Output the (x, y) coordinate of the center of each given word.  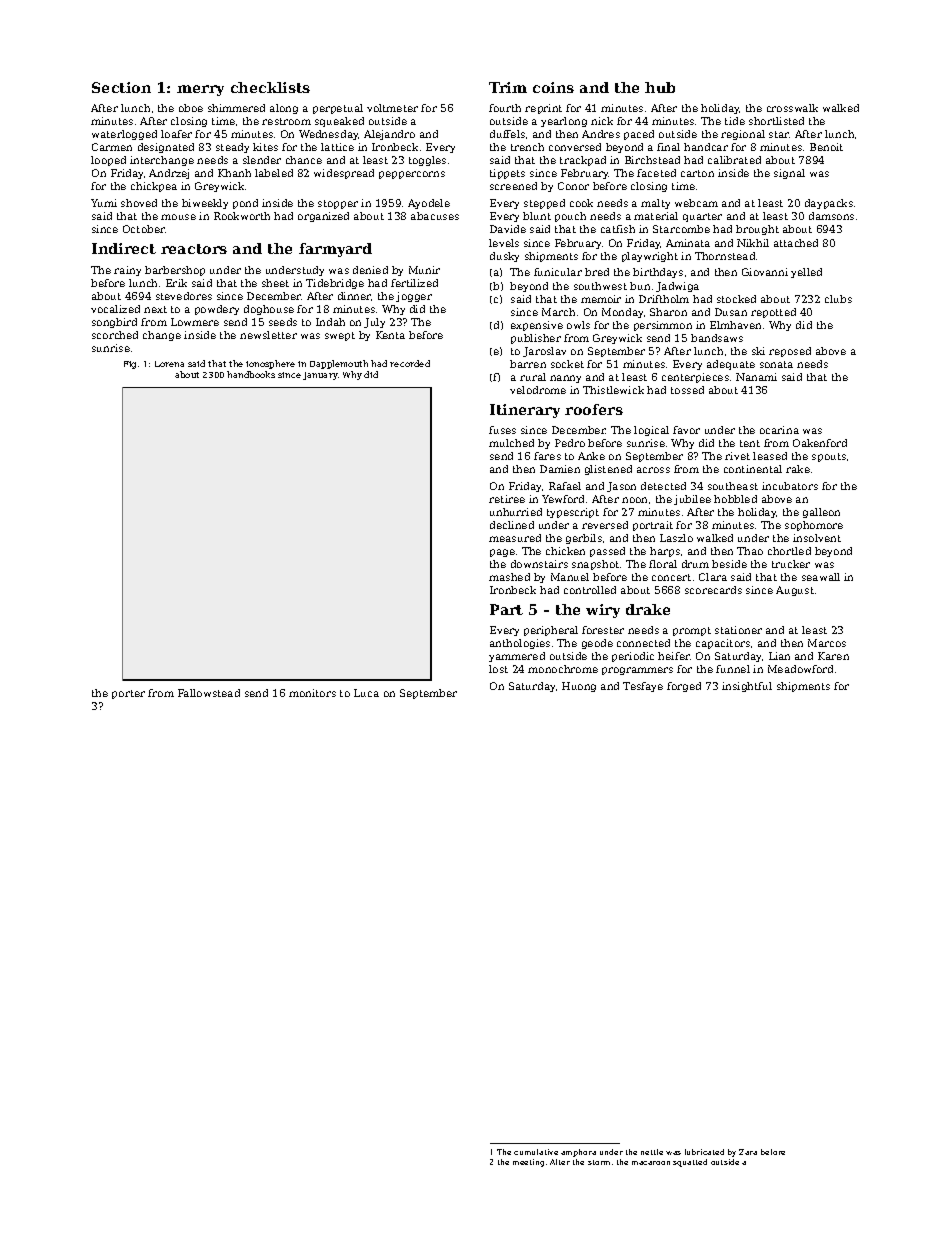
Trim (508, 87)
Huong (579, 687)
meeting (528, 1163)
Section (121, 87)
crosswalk (792, 108)
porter (128, 694)
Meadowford (800, 669)
